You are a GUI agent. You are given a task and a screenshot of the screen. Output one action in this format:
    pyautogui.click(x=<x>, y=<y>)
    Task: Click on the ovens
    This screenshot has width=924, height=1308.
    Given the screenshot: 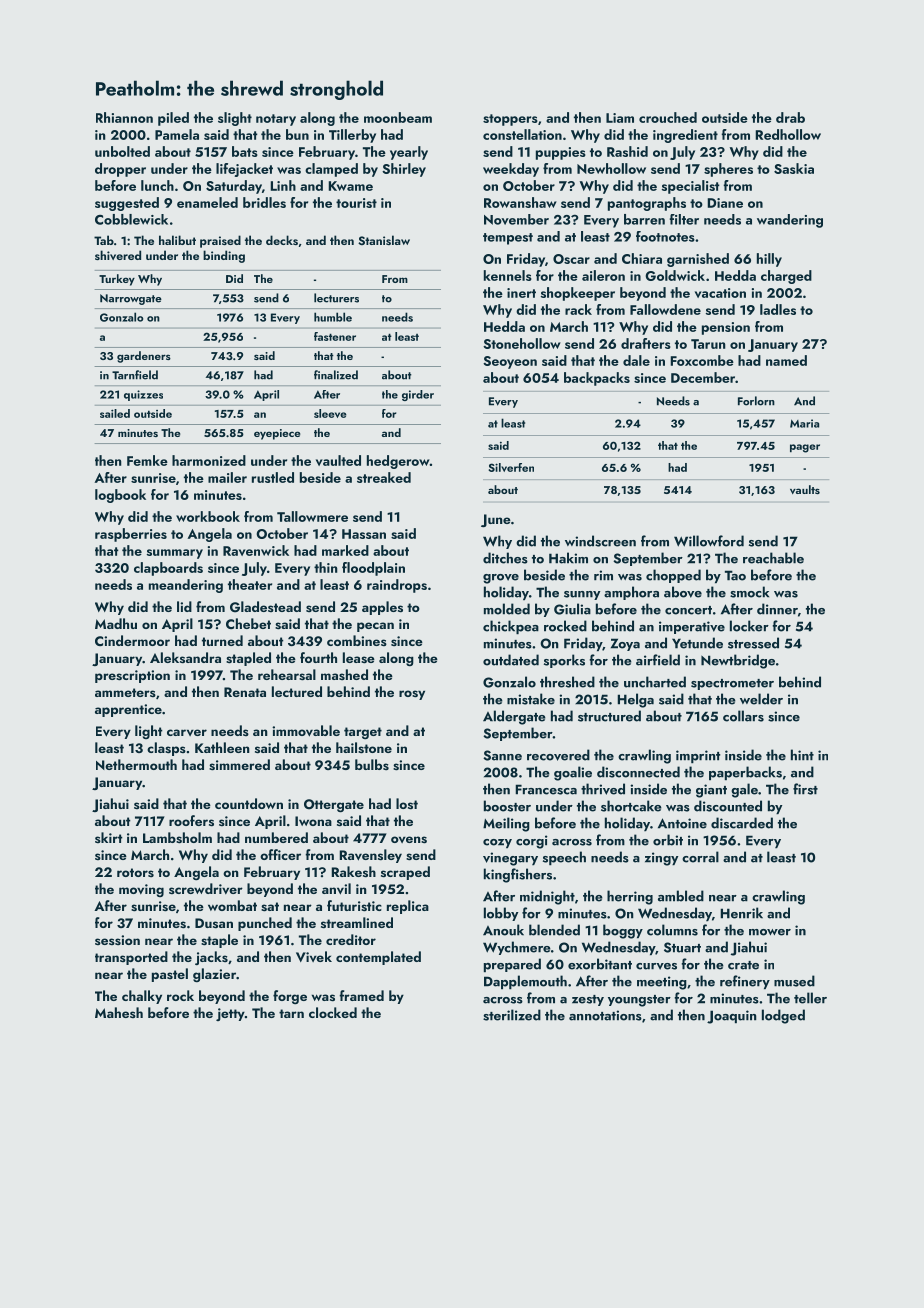 What is the action you would take?
    pyautogui.click(x=409, y=840)
